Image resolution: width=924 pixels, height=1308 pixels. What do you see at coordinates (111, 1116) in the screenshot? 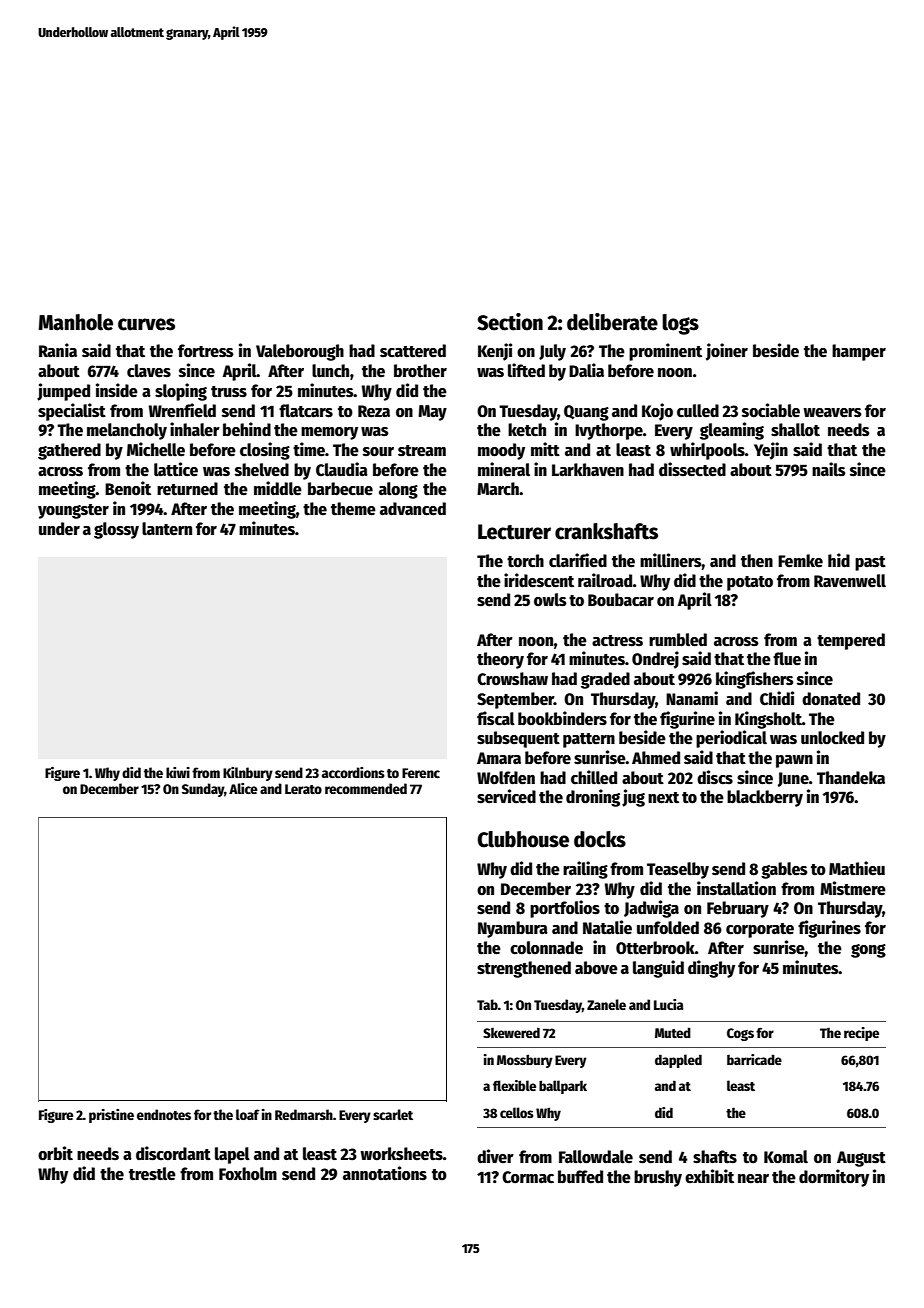
I see `pristine` at bounding box center [111, 1116].
